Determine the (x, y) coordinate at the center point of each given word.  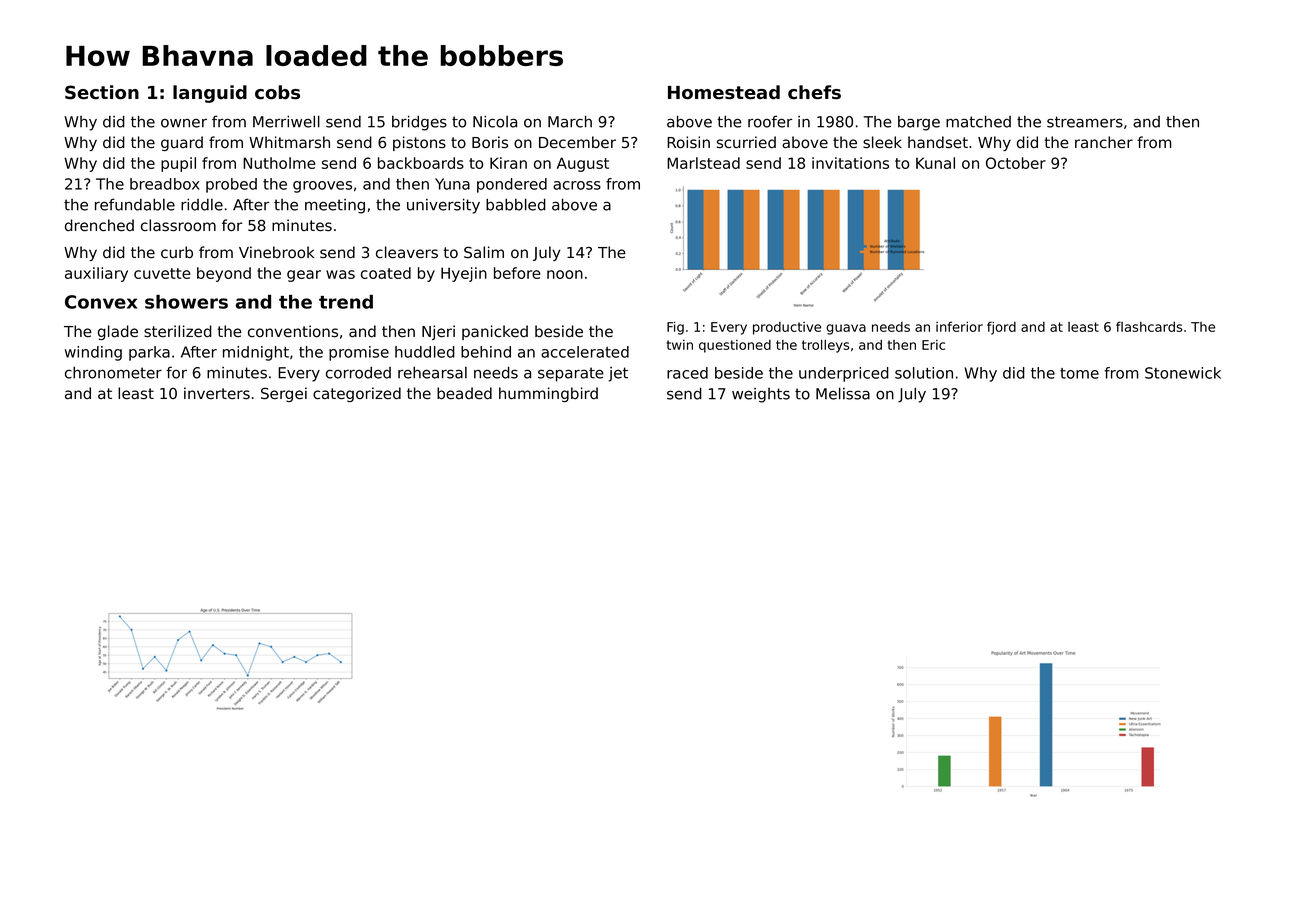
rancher (1104, 142)
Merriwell (286, 121)
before (517, 273)
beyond (224, 274)
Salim (484, 252)
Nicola (495, 122)
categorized (357, 394)
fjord (1001, 328)
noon (565, 274)
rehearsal (432, 372)
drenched (99, 225)
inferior (959, 326)
